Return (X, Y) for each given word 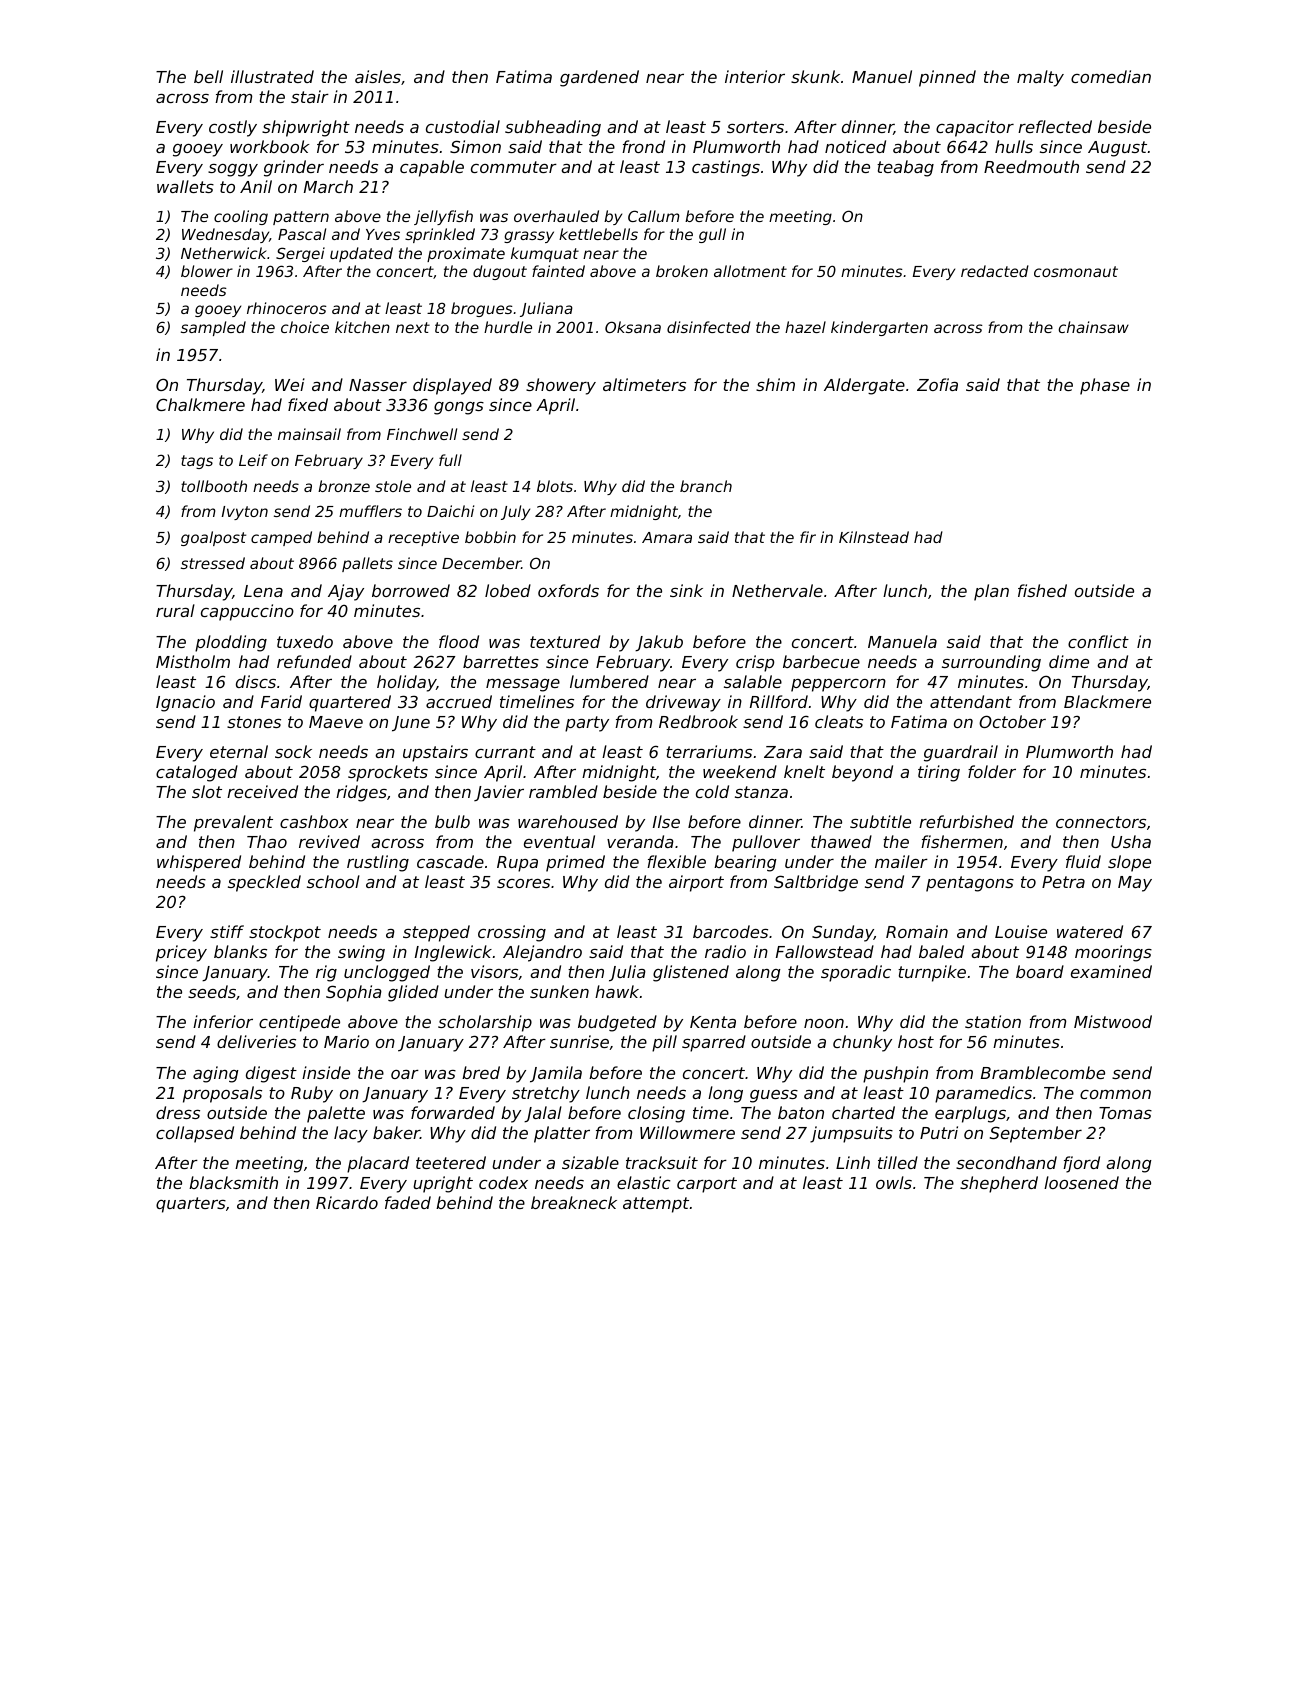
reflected (1055, 126)
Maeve (336, 722)
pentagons (970, 884)
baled (941, 951)
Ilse (666, 821)
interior (755, 76)
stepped (436, 933)
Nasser (378, 385)
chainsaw (1093, 327)
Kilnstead (874, 537)
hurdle (508, 327)
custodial (463, 126)
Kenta (713, 1022)
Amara (667, 537)
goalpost (213, 538)
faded (408, 1202)
